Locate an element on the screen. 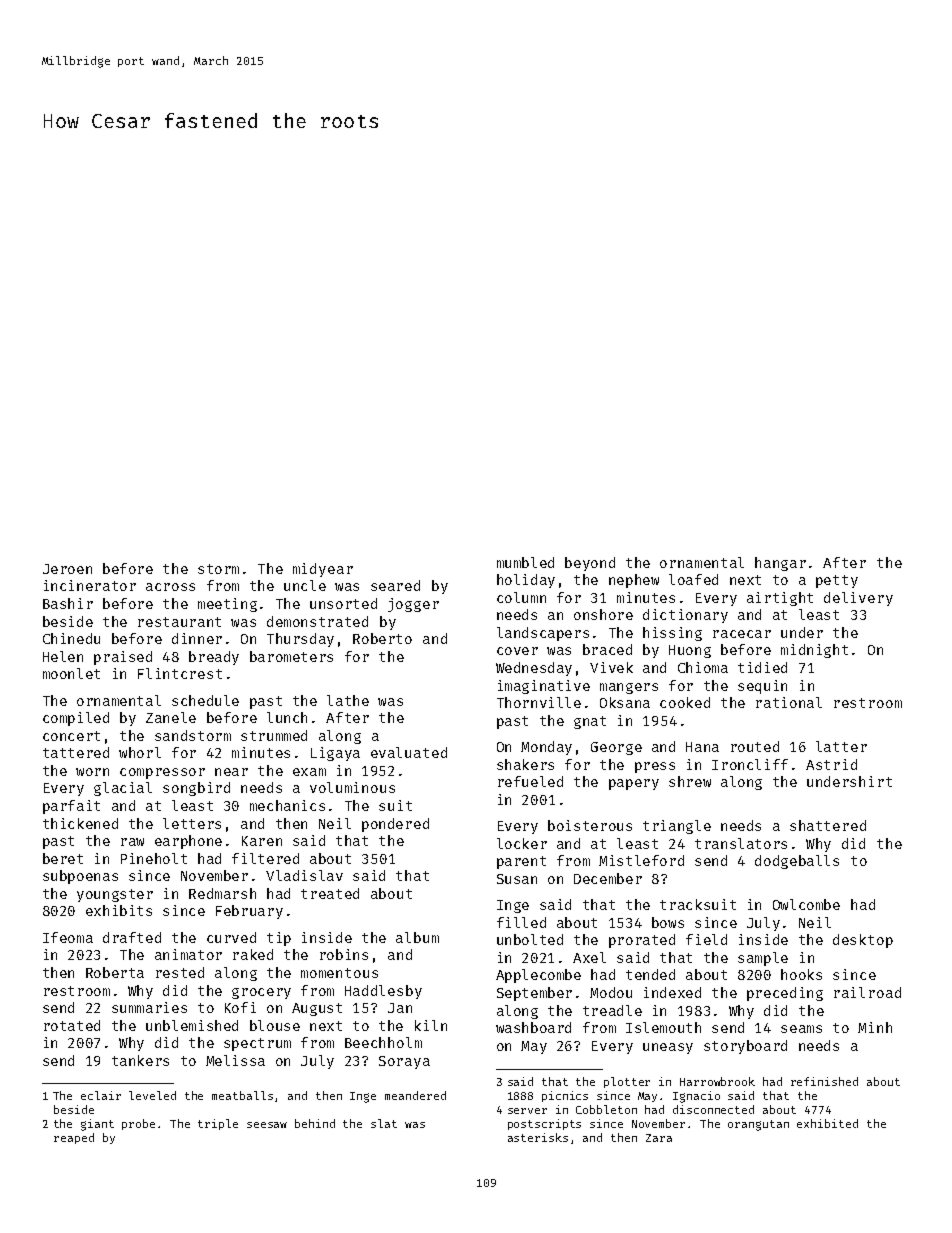 This screenshot has height=1233, width=952. triple is located at coordinates (218, 1124).
